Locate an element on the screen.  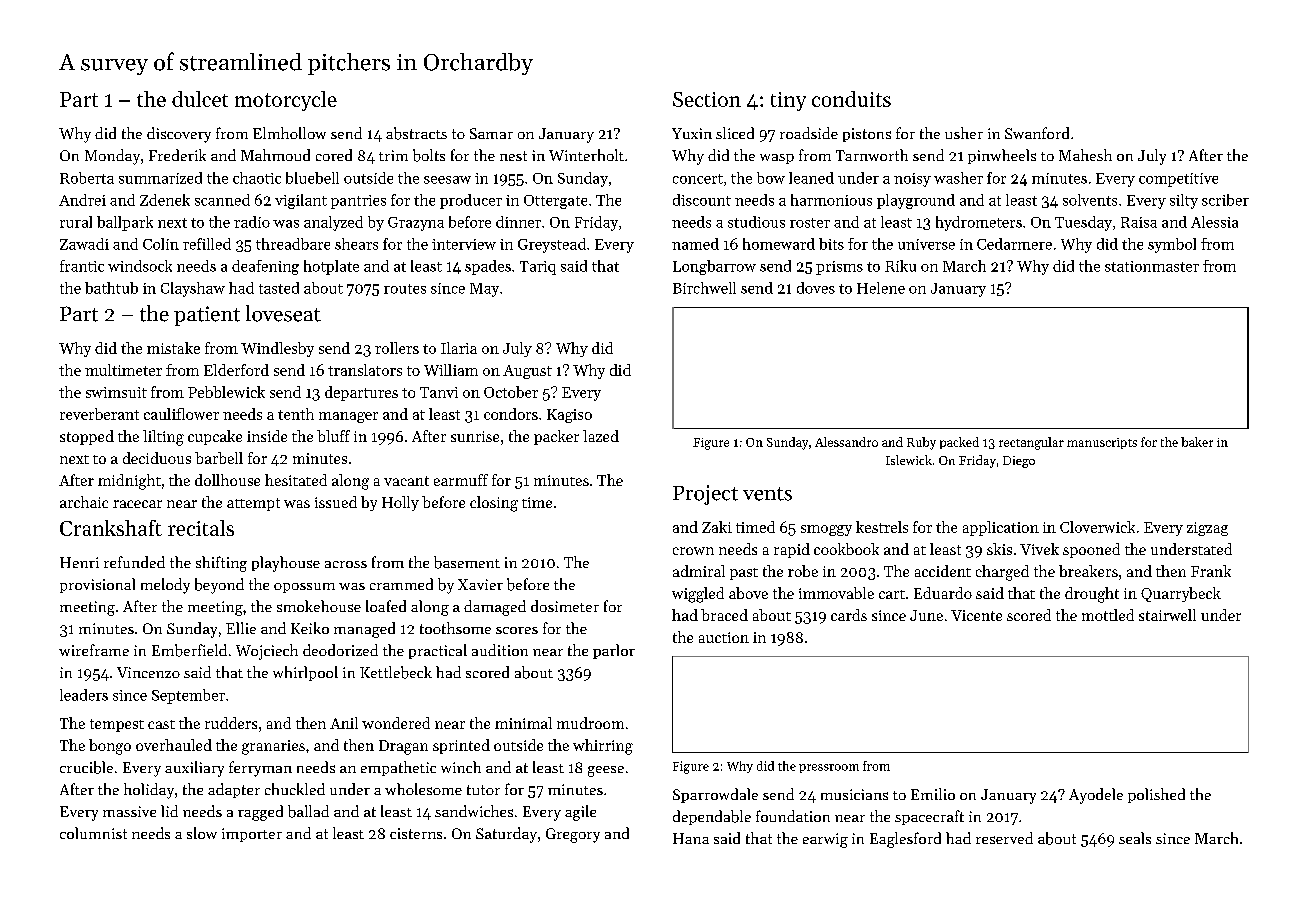
crucible is located at coordinates (86, 767).
